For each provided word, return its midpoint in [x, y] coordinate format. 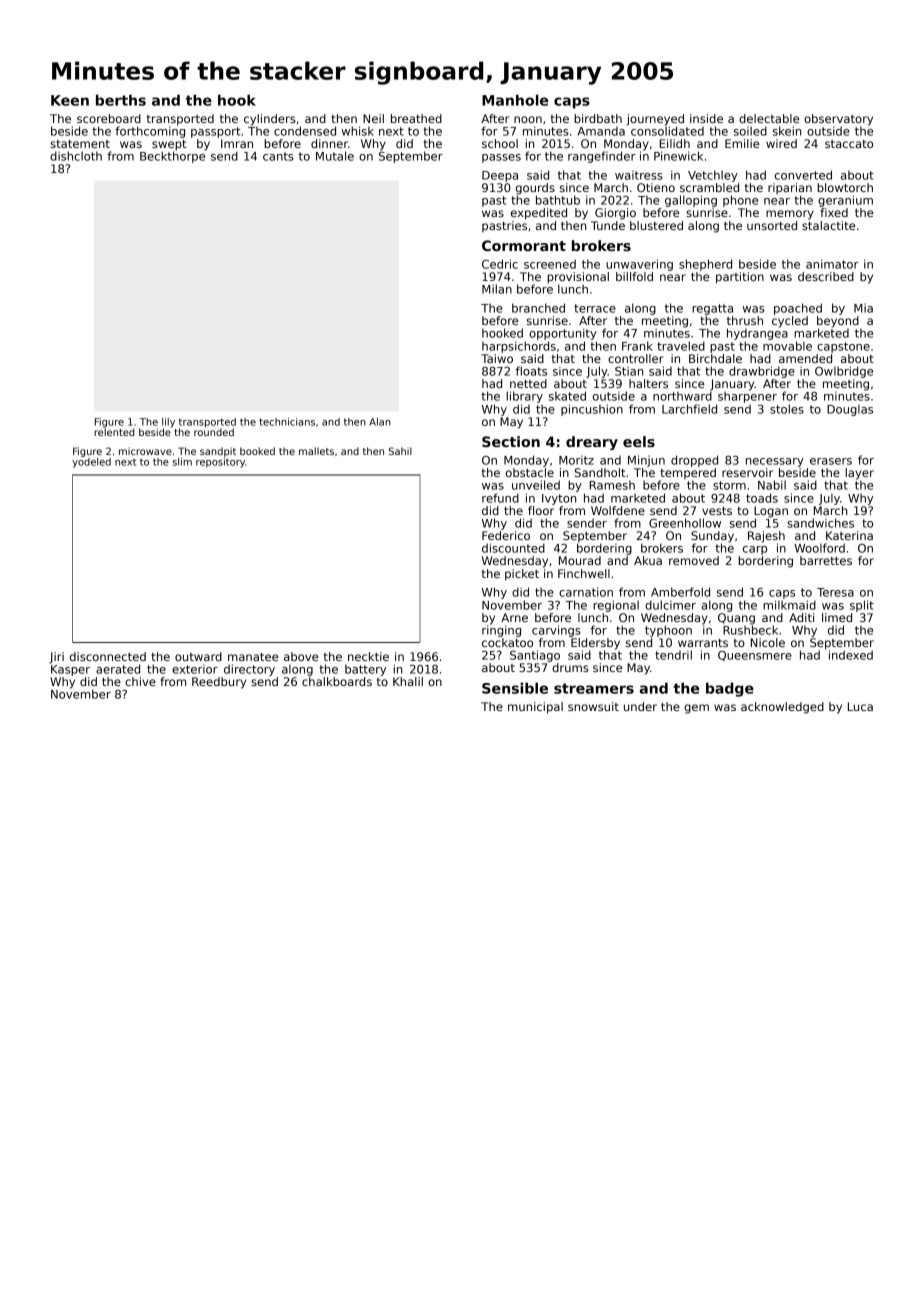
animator [832, 264]
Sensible [515, 688]
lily [168, 423]
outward [198, 656]
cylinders [270, 120]
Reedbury [219, 683]
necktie [368, 656]
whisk [358, 131]
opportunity [563, 334]
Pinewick [678, 156]
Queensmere [755, 656]
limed [837, 617]
